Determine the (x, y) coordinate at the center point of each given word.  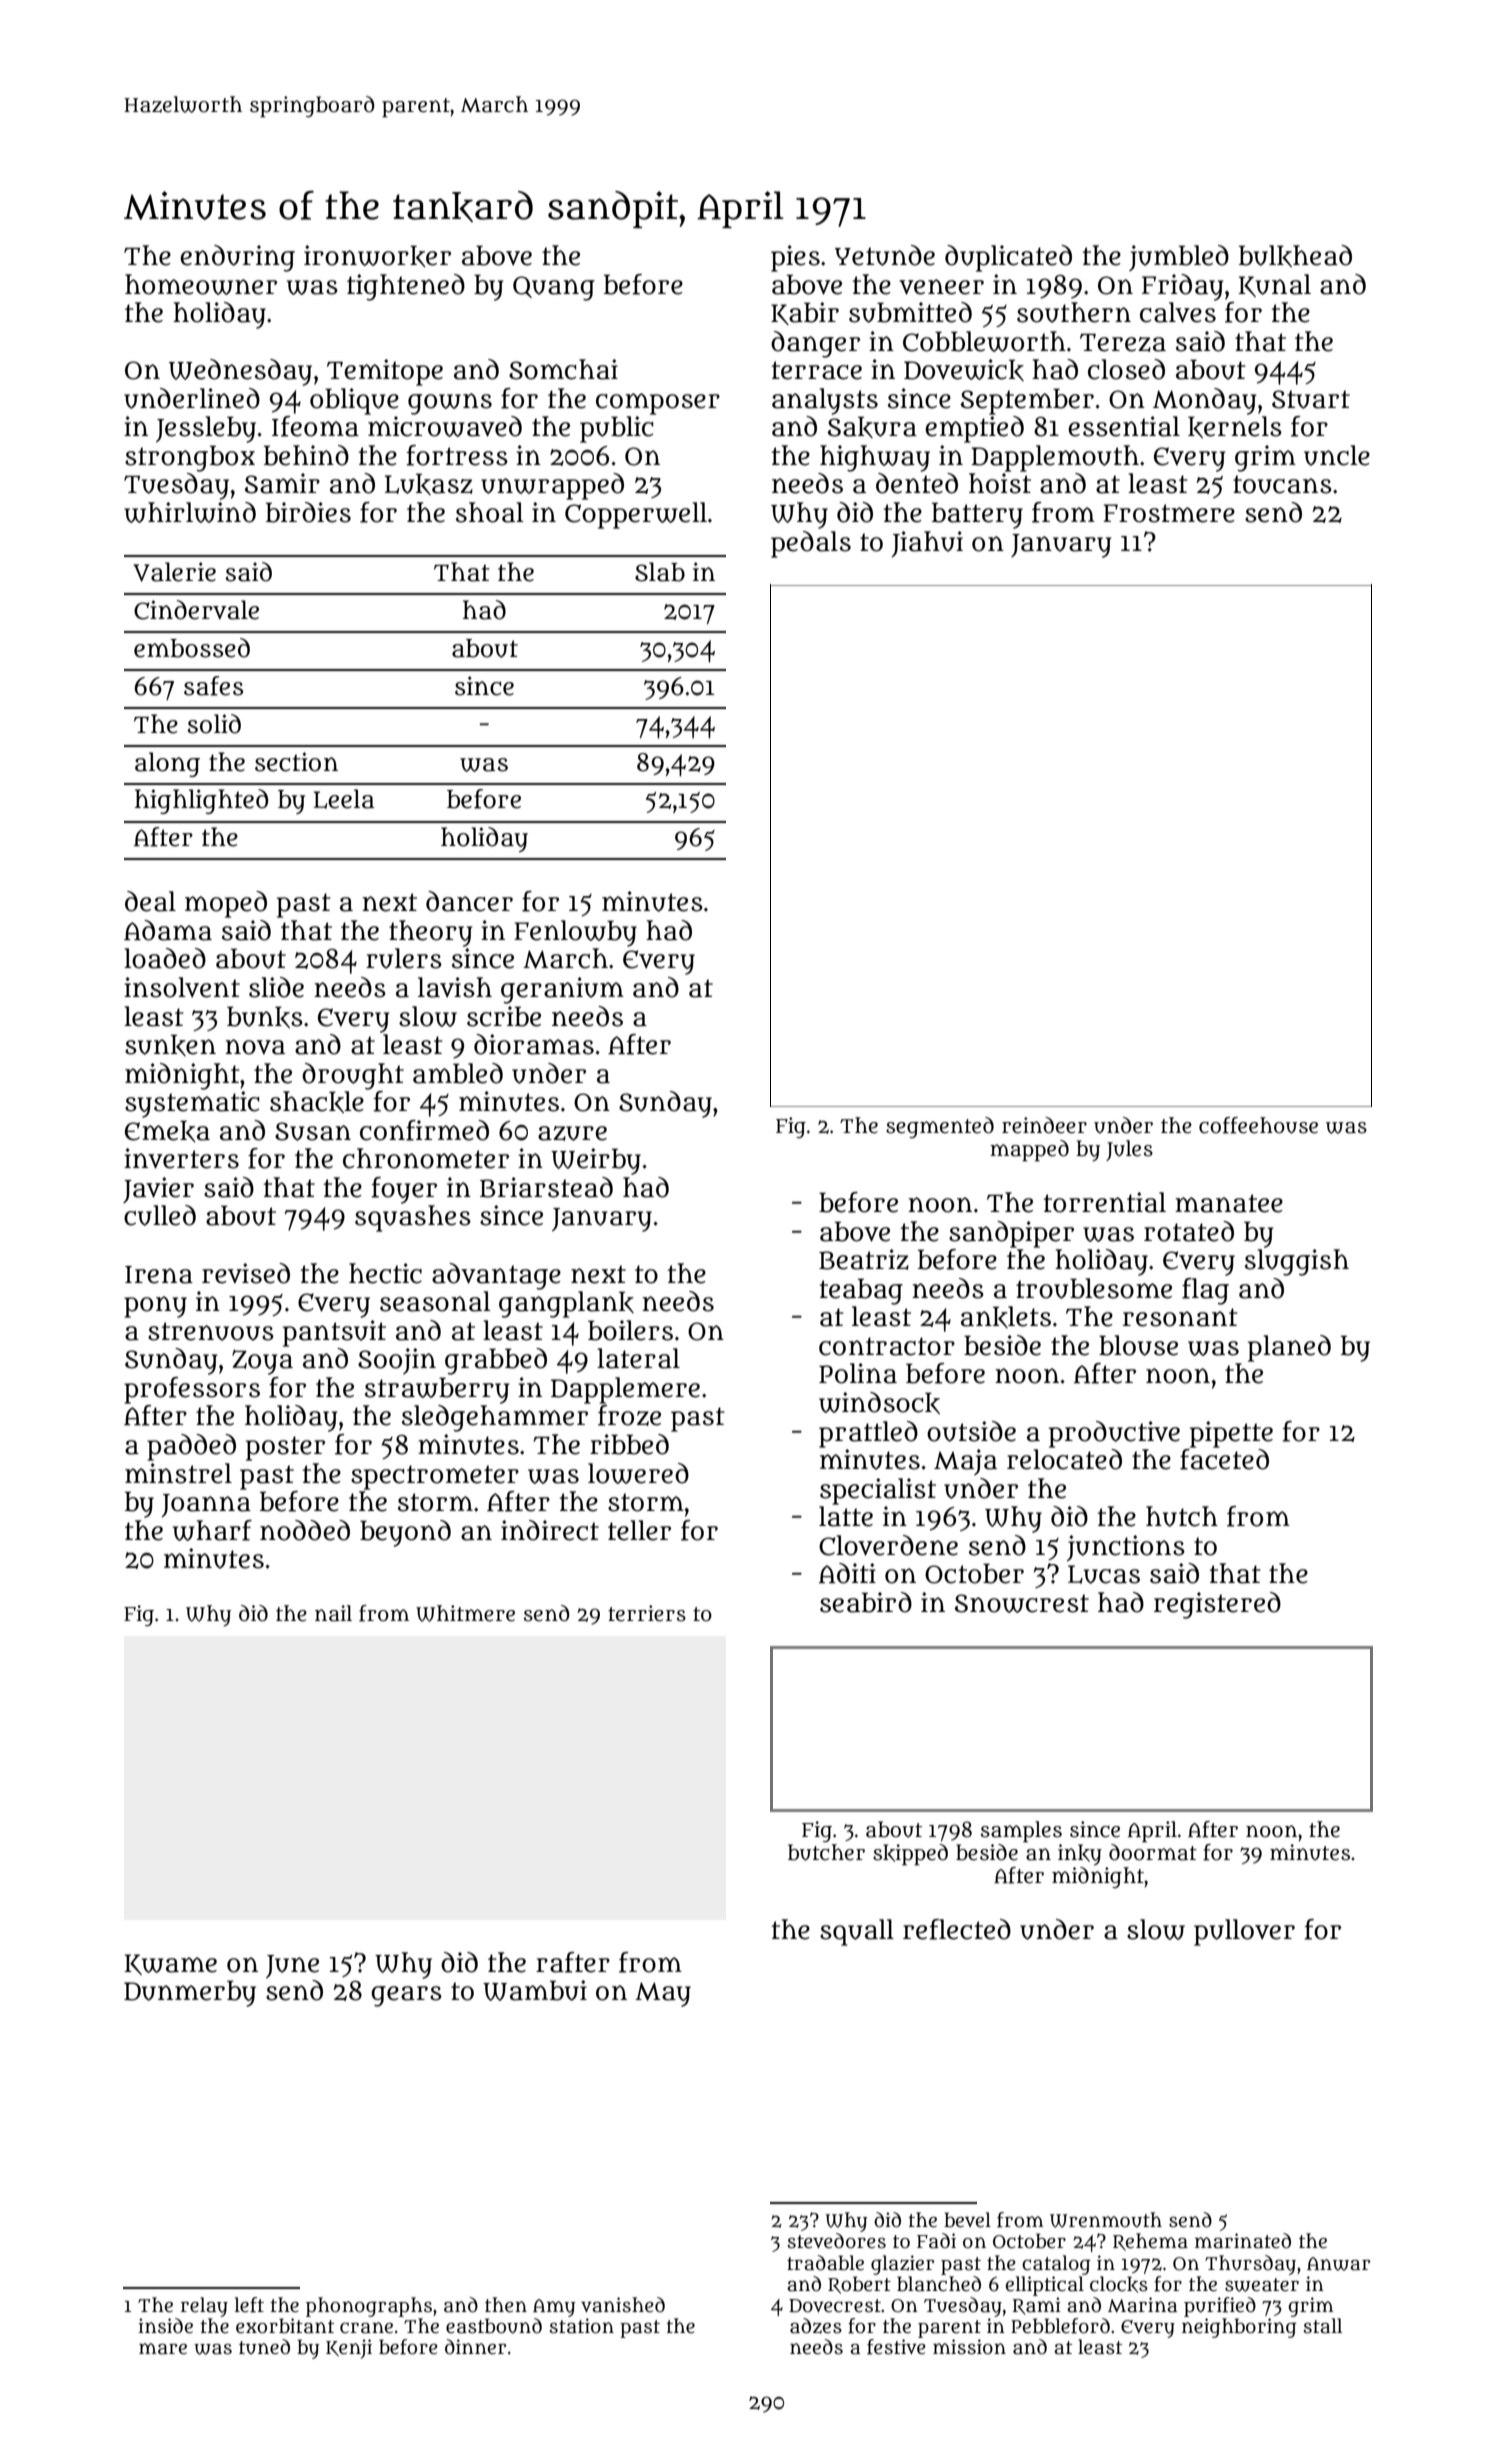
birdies (308, 512)
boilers (630, 1330)
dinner (476, 2347)
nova (255, 1047)
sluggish (1297, 1262)
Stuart (1311, 399)
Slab (660, 572)
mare (163, 2349)
